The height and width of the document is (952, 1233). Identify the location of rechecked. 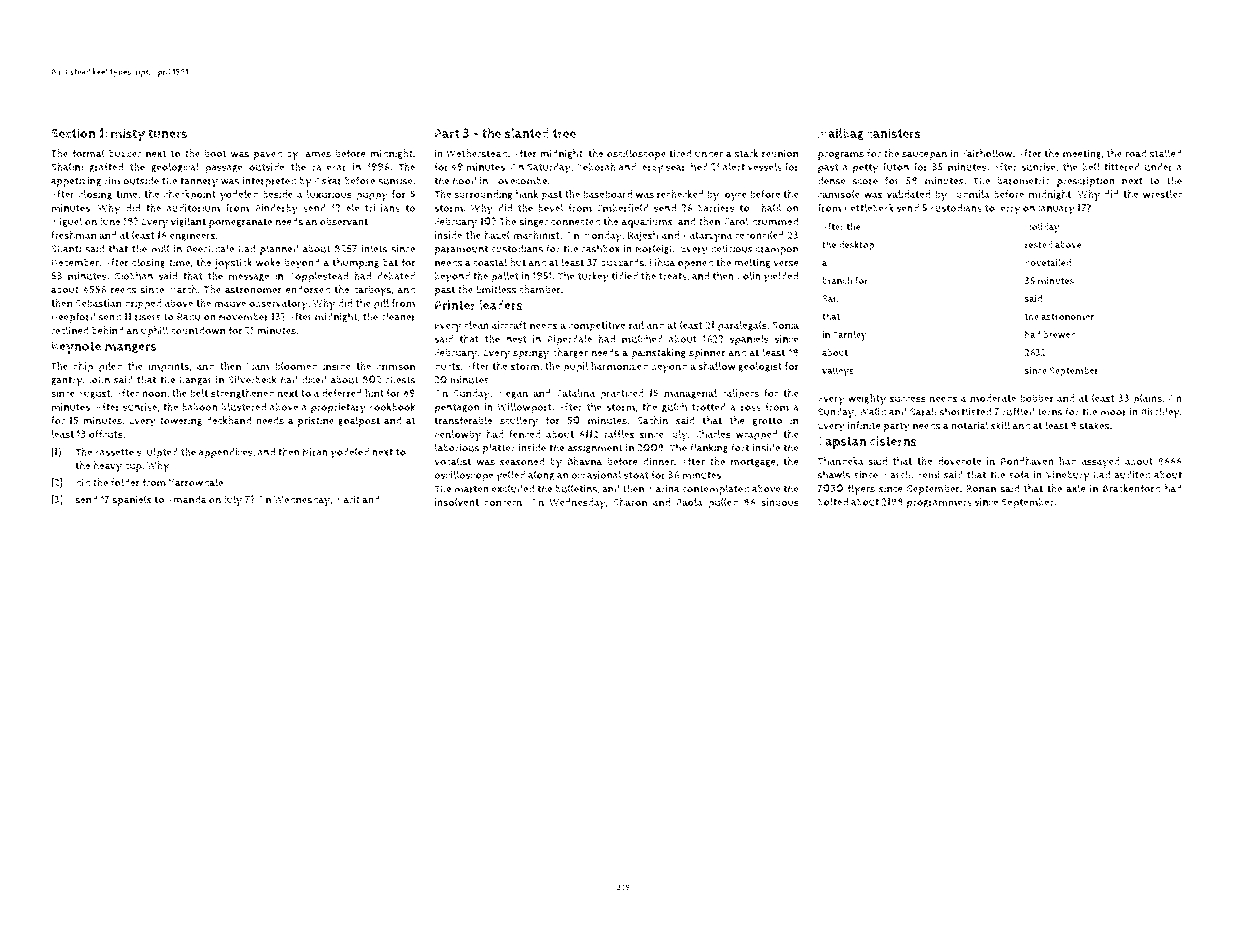
(680, 194).
